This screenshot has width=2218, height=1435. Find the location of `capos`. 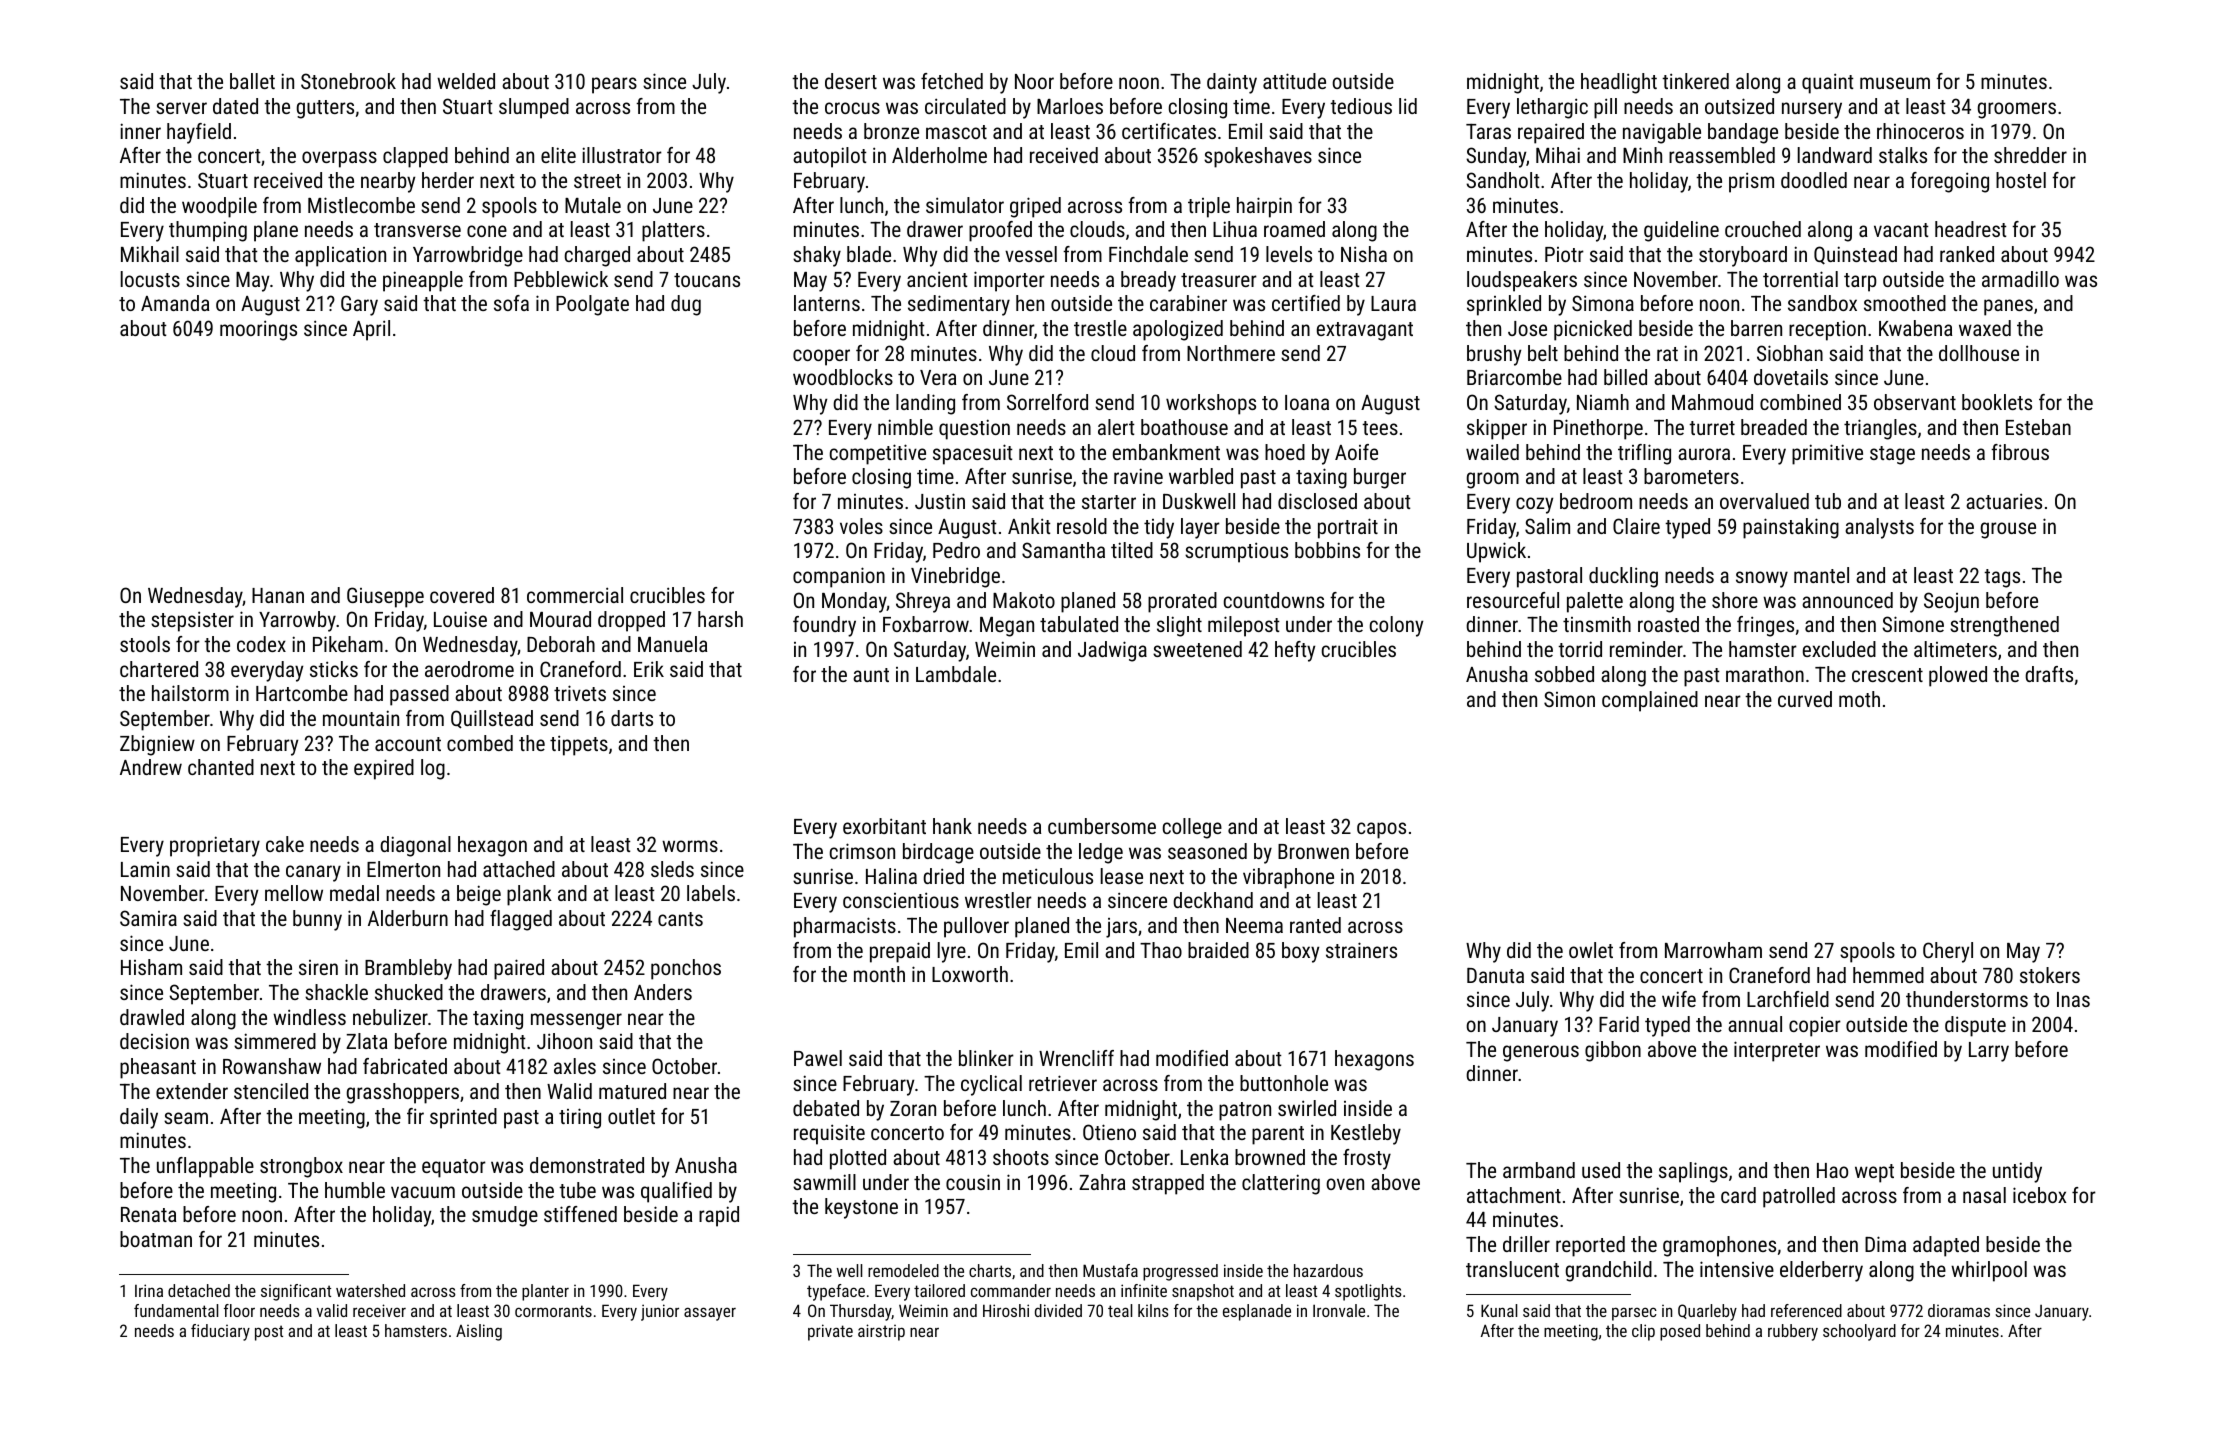

capos is located at coordinates (1381, 830).
